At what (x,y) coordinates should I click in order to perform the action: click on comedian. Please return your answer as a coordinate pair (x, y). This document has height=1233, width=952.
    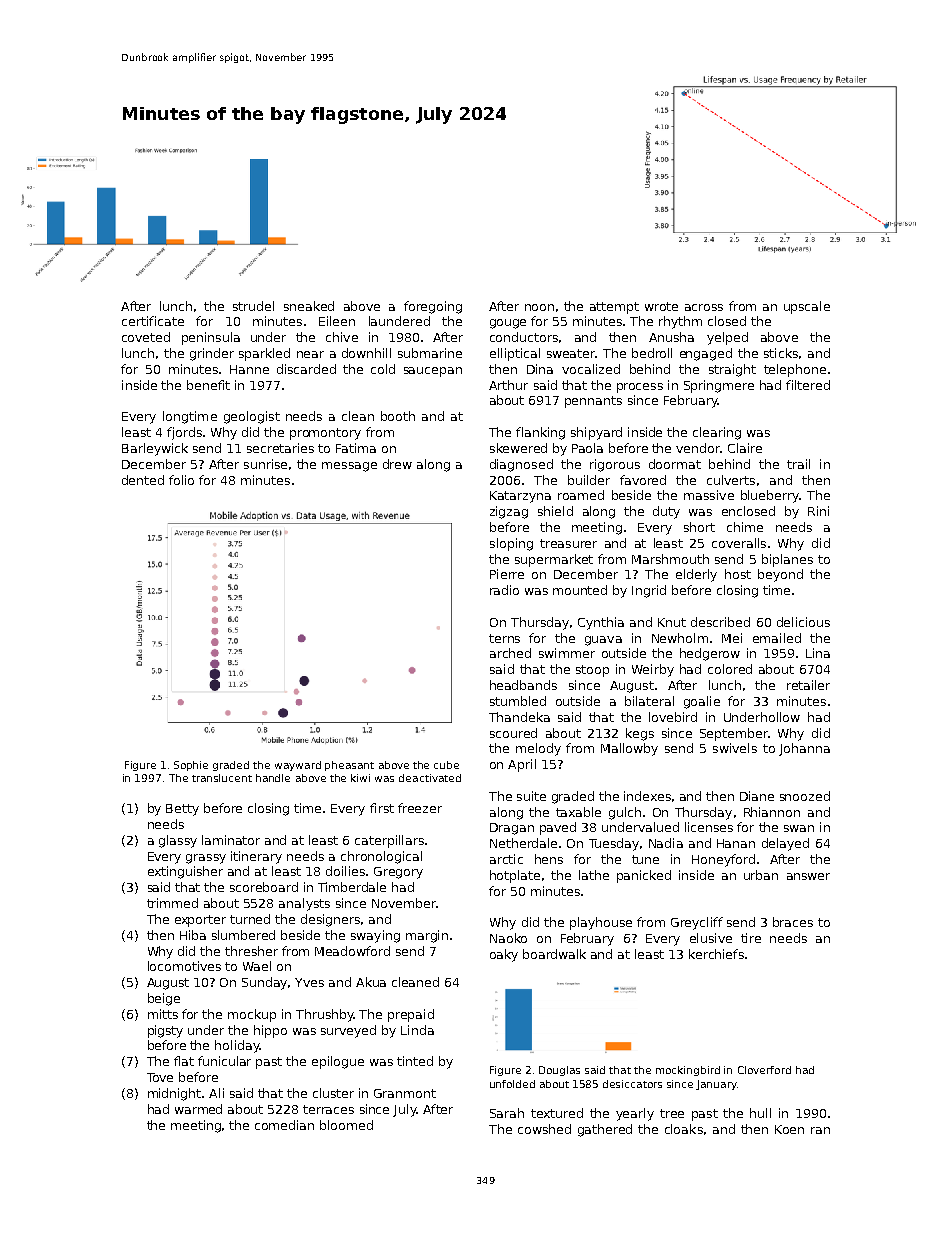
    Looking at the image, I should click on (284, 1125).
